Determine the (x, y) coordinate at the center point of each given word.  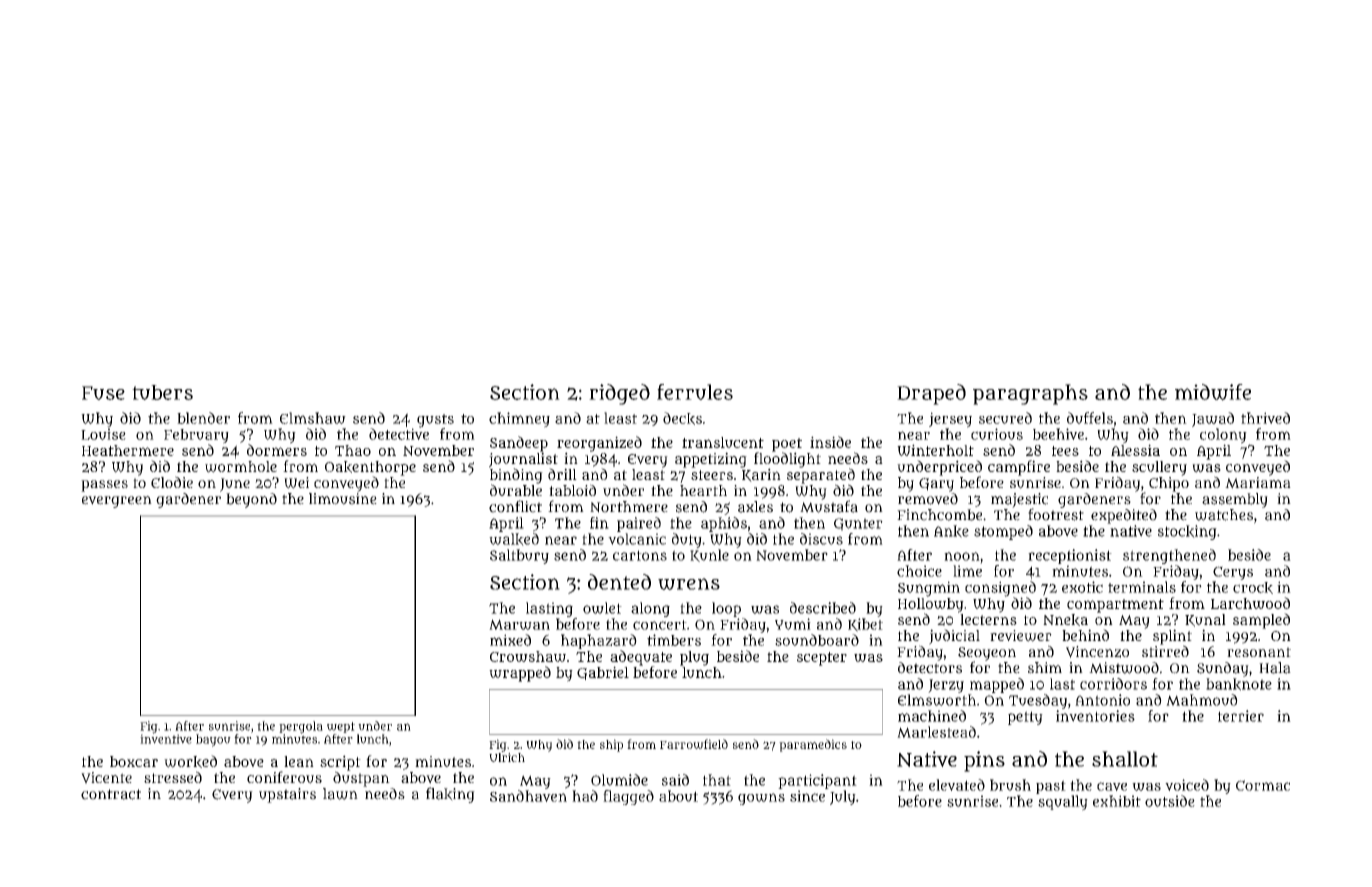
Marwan (519, 624)
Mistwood (1124, 668)
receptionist (1070, 556)
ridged (619, 394)
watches (1224, 515)
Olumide (619, 780)
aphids (724, 524)
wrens (689, 584)
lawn (340, 794)
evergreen (117, 502)
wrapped (520, 674)
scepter (822, 659)
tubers (162, 392)
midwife (1213, 392)
